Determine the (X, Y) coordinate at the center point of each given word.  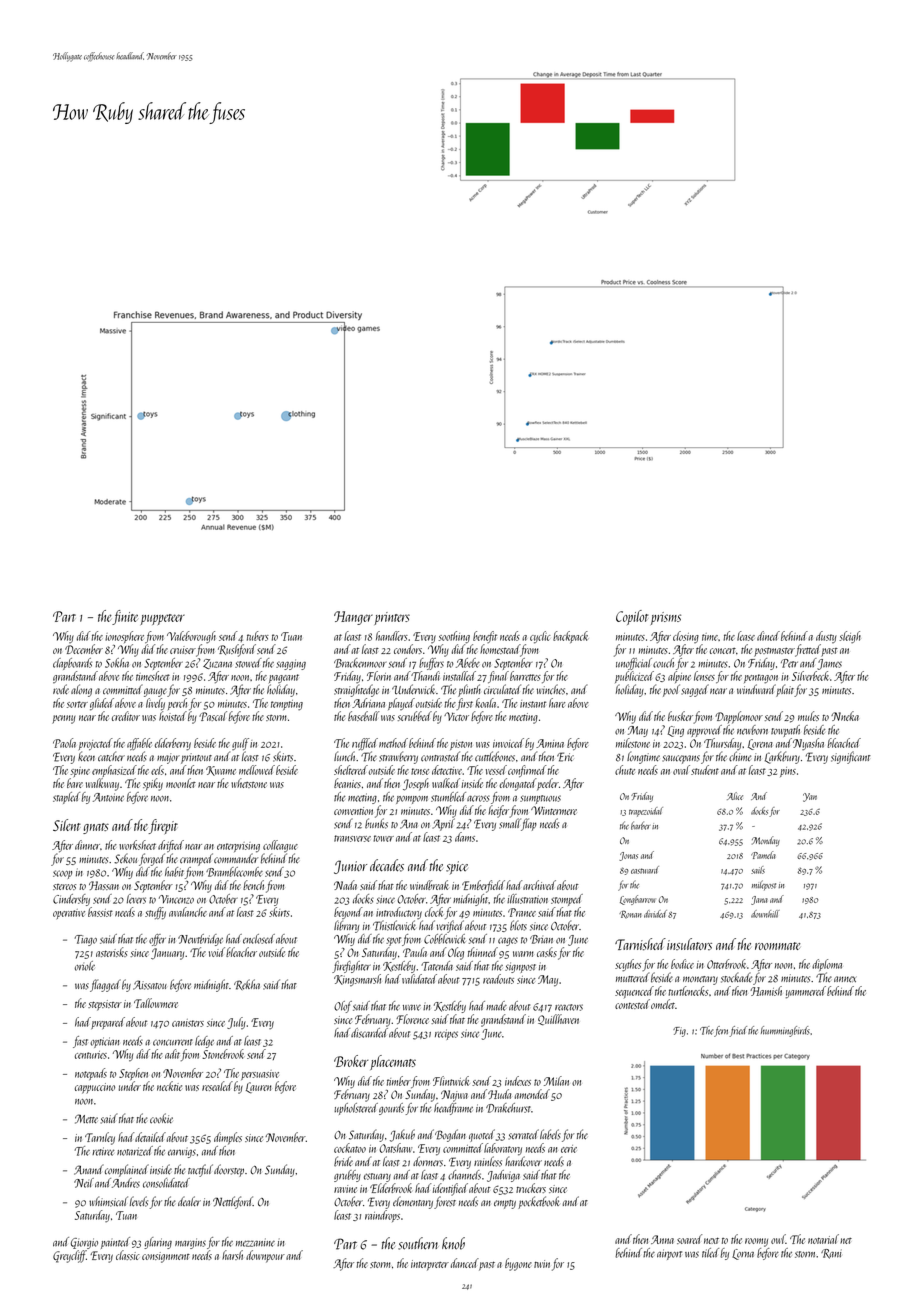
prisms (666, 618)
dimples (228, 1138)
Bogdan (450, 1135)
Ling (676, 731)
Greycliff (69, 1256)
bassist (100, 912)
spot (393, 941)
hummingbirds (785, 1031)
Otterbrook (726, 964)
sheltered (351, 770)
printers (392, 618)
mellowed (257, 770)
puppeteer (163, 619)
